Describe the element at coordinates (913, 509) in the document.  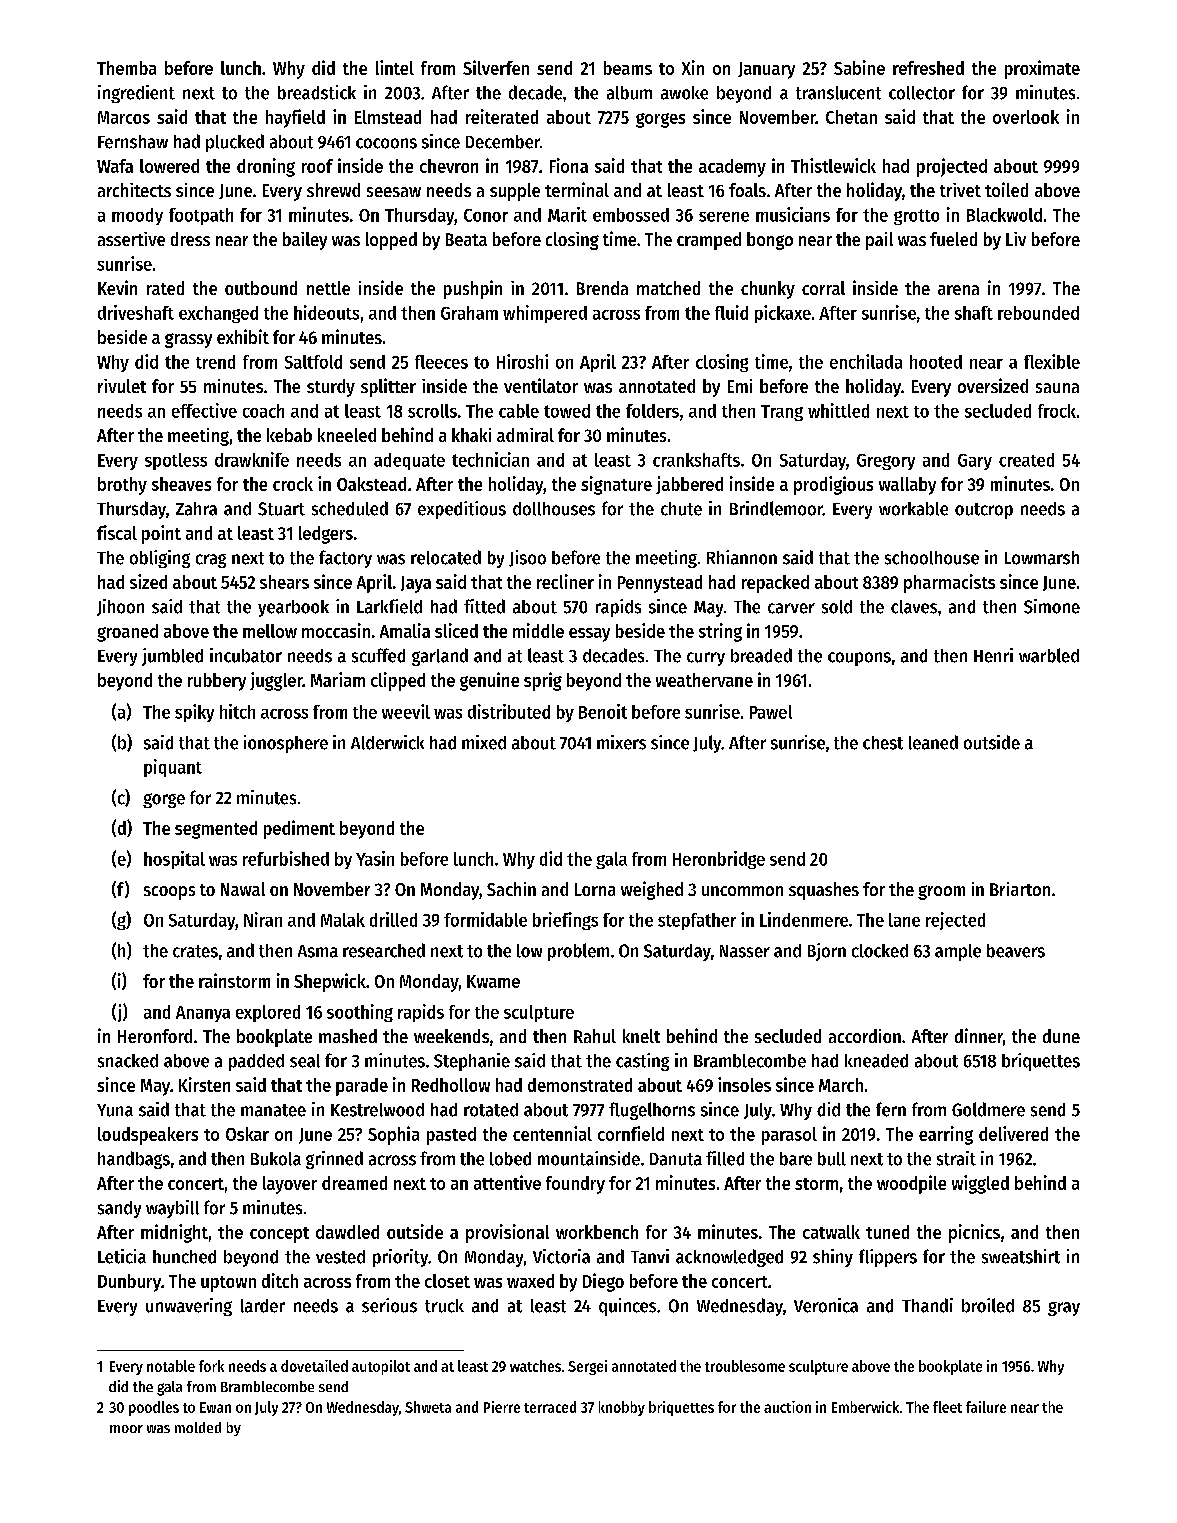
I see `workable` at that location.
